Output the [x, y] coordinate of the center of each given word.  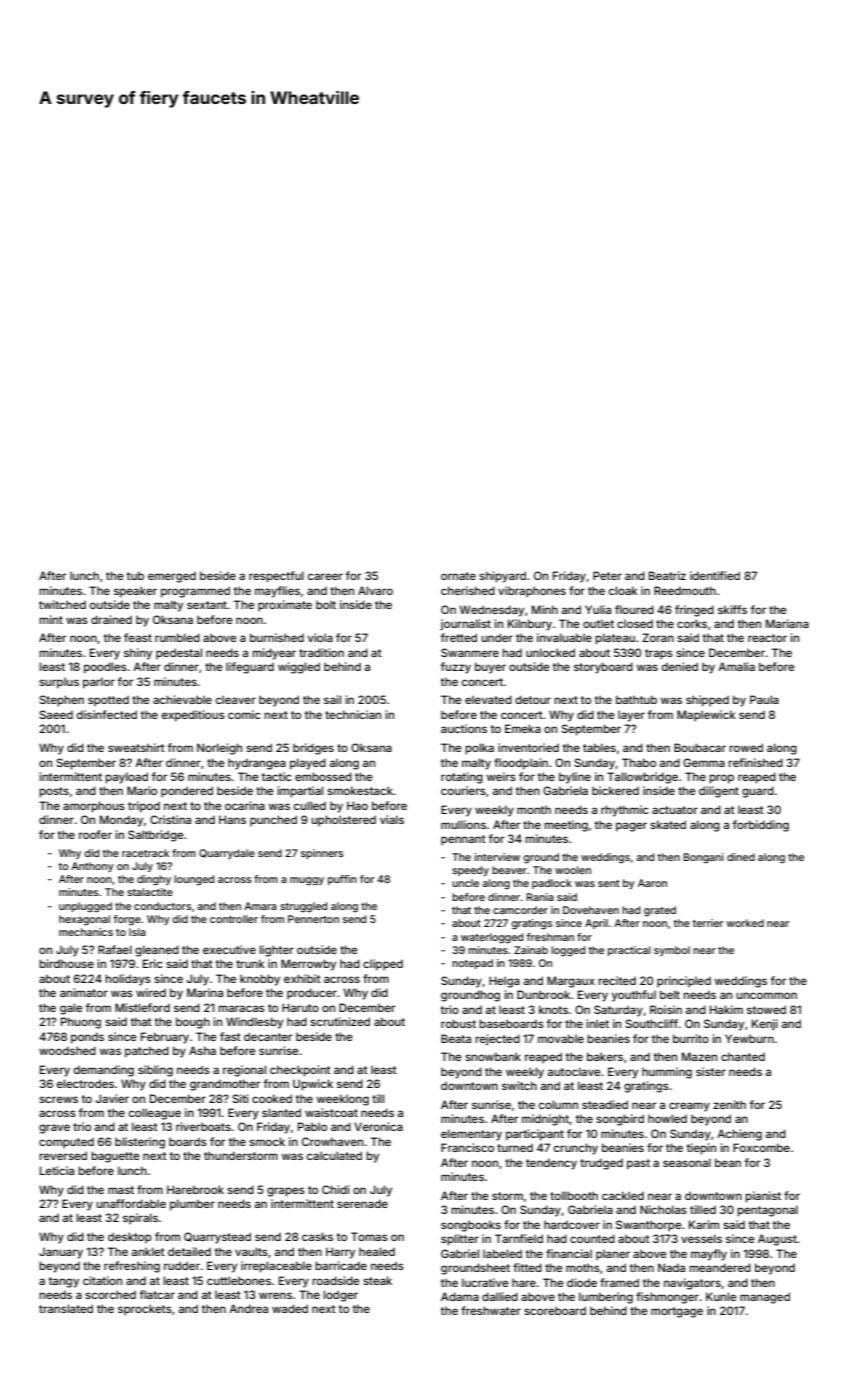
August [777, 1240]
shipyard [502, 577]
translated [66, 1308]
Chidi [335, 1189]
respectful [276, 577]
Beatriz [667, 575]
